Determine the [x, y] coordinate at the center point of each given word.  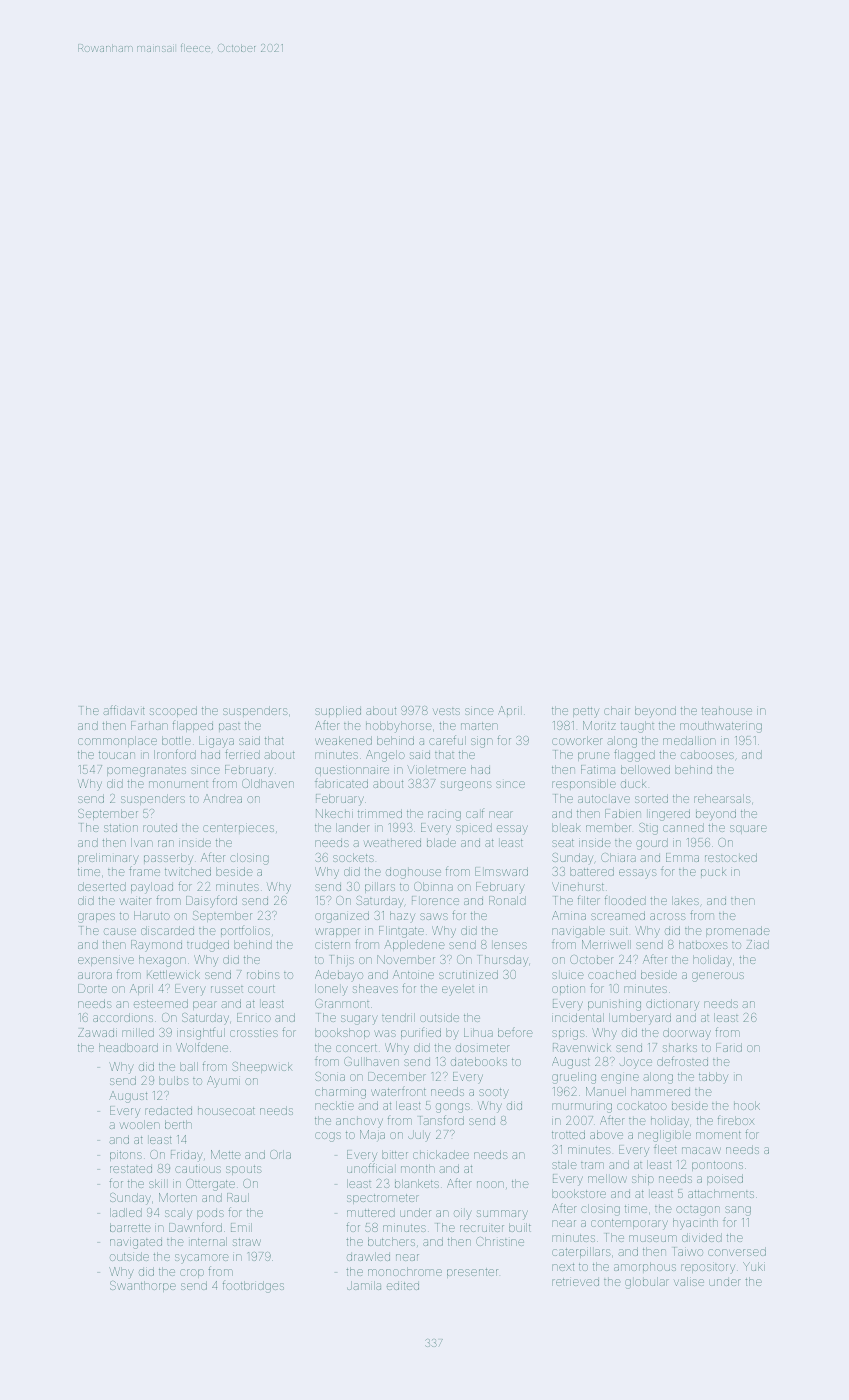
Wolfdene [202, 1047]
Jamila [364, 1285]
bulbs [174, 1080]
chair [617, 710]
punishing [614, 1005]
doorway [687, 1034]
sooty [494, 1093]
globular [647, 1283]
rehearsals [722, 798]
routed [160, 828]
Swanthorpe [143, 1286]
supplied [338, 711]
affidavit [124, 710]
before [515, 1032]
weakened [343, 740]
